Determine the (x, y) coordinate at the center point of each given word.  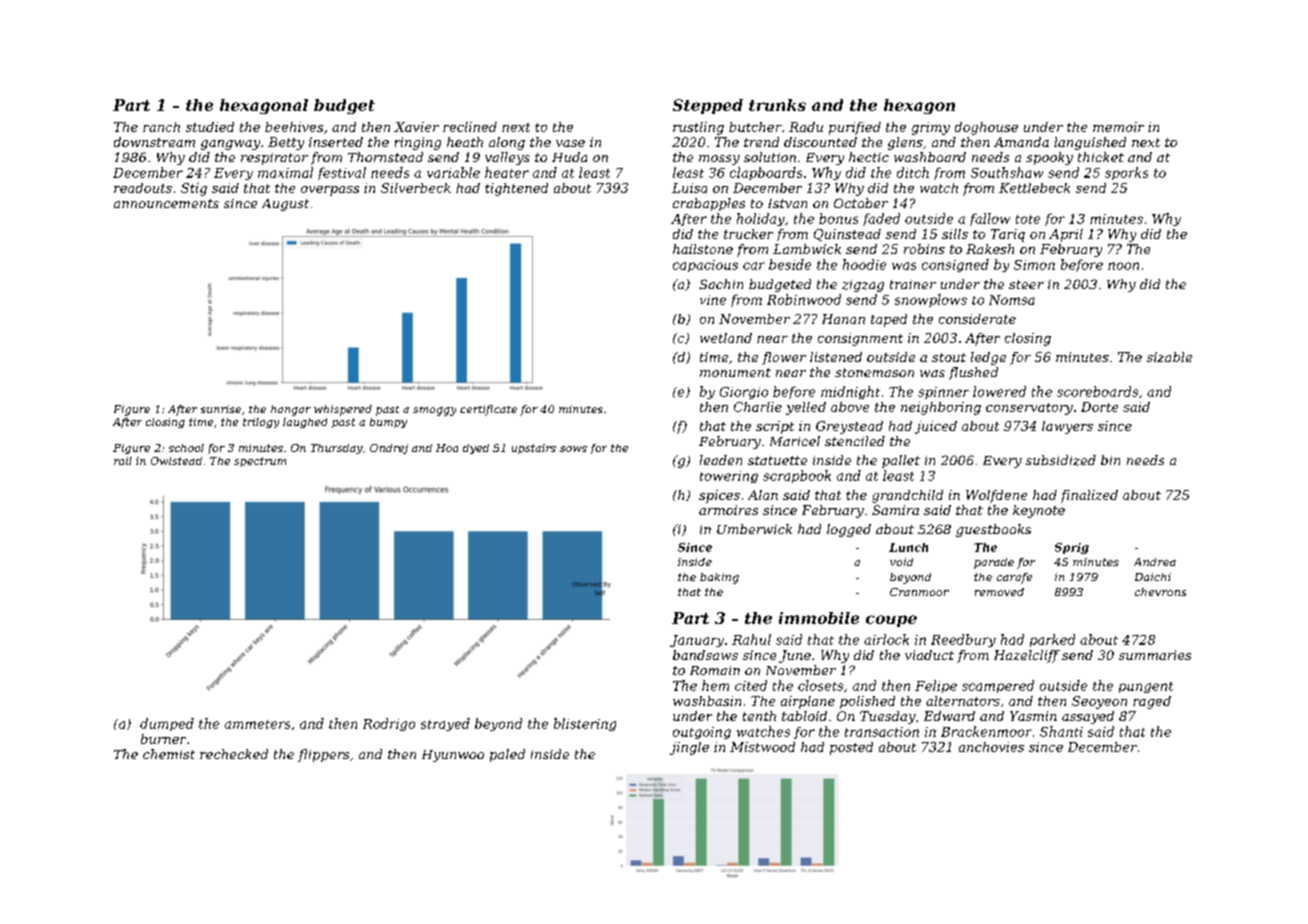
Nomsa (1012, 300)
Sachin (721, 284)
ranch (161, 127)
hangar (291, 410)
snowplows (931, 300)
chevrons (1160, 592)
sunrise (221, 409)
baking (719, 578)
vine (713, 300)
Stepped (708, 106)
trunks (777, 105)
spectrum (260, 462)
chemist (169, 754)
